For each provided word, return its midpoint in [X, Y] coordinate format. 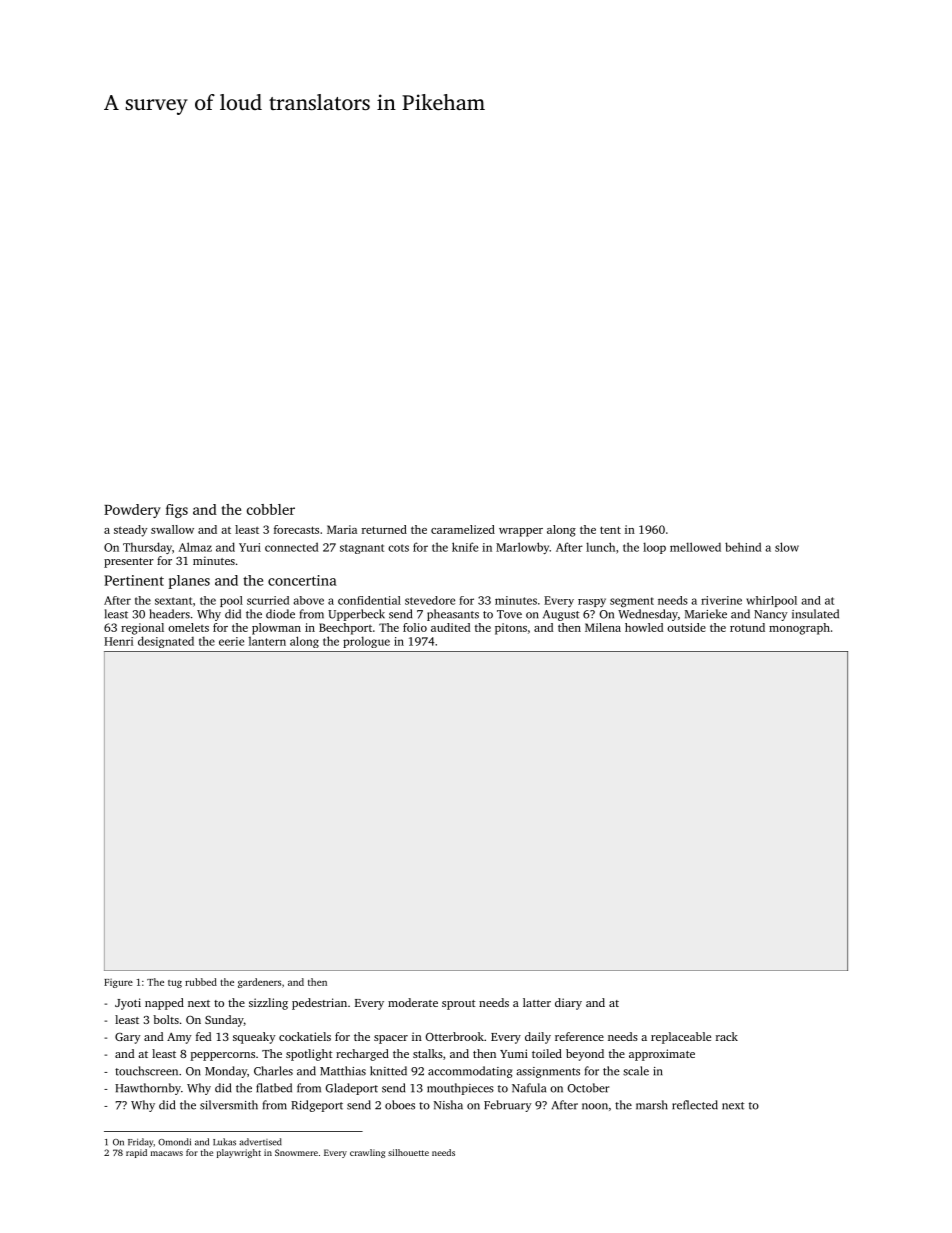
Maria [342, 529]
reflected [695, 1105]
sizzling [268, 1004]
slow [787, 547]
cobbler [271, 509]
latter [537, 1002]
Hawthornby [148, 1089]
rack [727, 1036]
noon [595, 1106]
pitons [511, 629]
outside [686, 627]
